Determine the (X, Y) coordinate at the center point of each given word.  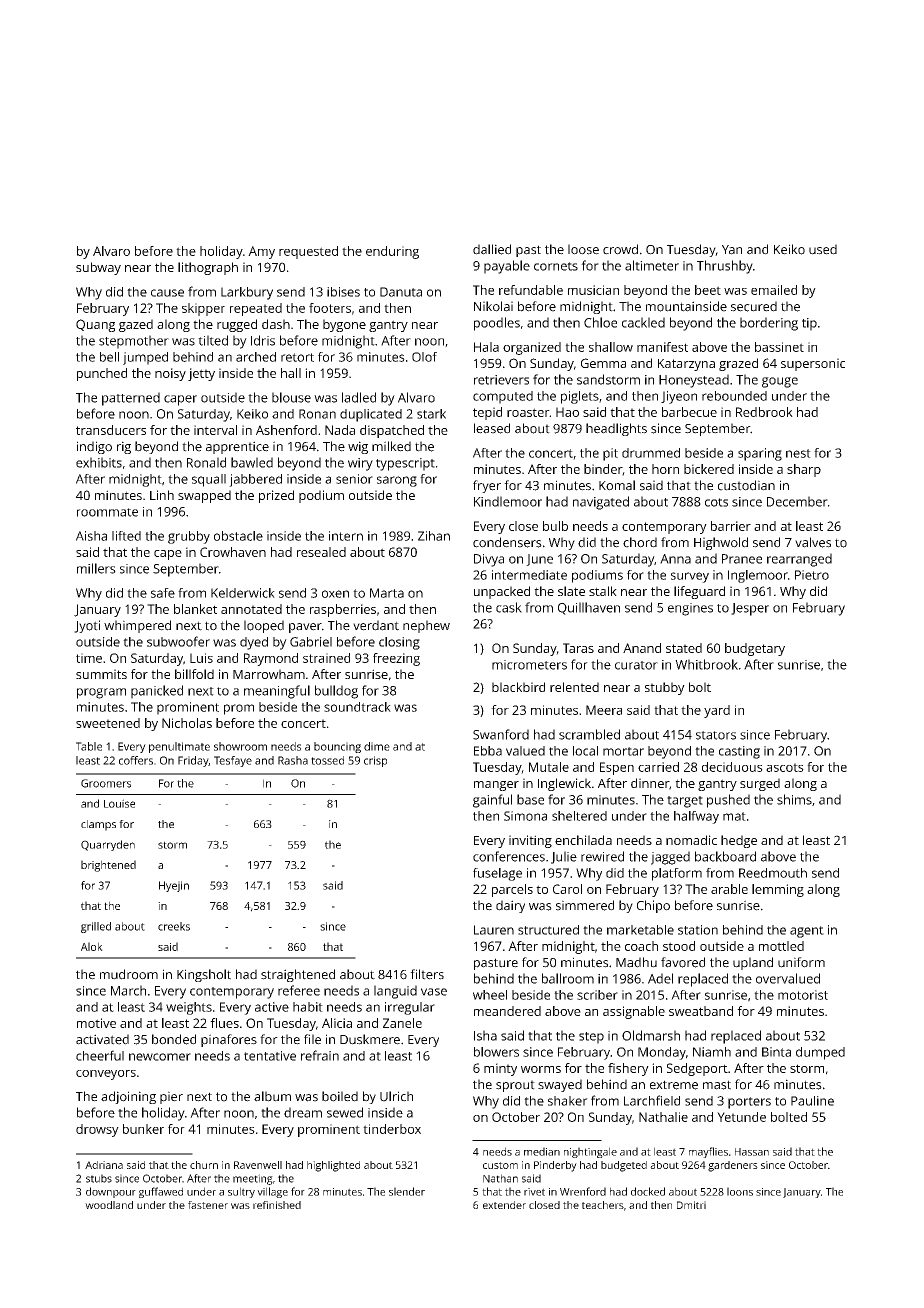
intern (346, 536)
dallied (492, 249)
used (823, 249)
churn (204, 1165)
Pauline (812, 1101)
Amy (261, 252)
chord (640, 542)
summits (101, 674)
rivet (534, 1192)
